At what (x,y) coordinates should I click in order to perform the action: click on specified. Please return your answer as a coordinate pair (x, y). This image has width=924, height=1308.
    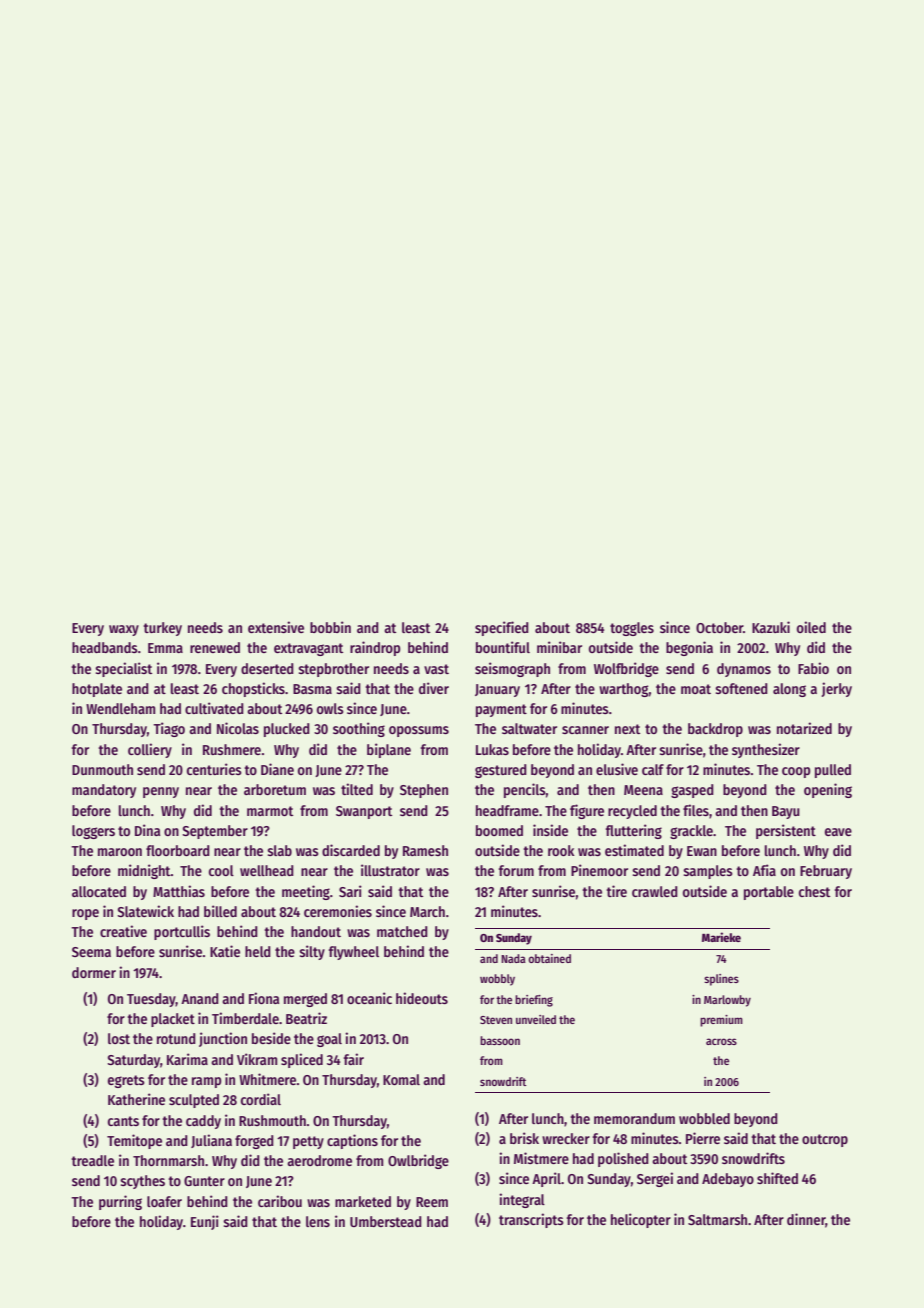
    Looking at the image, I should click on (502, 628).
